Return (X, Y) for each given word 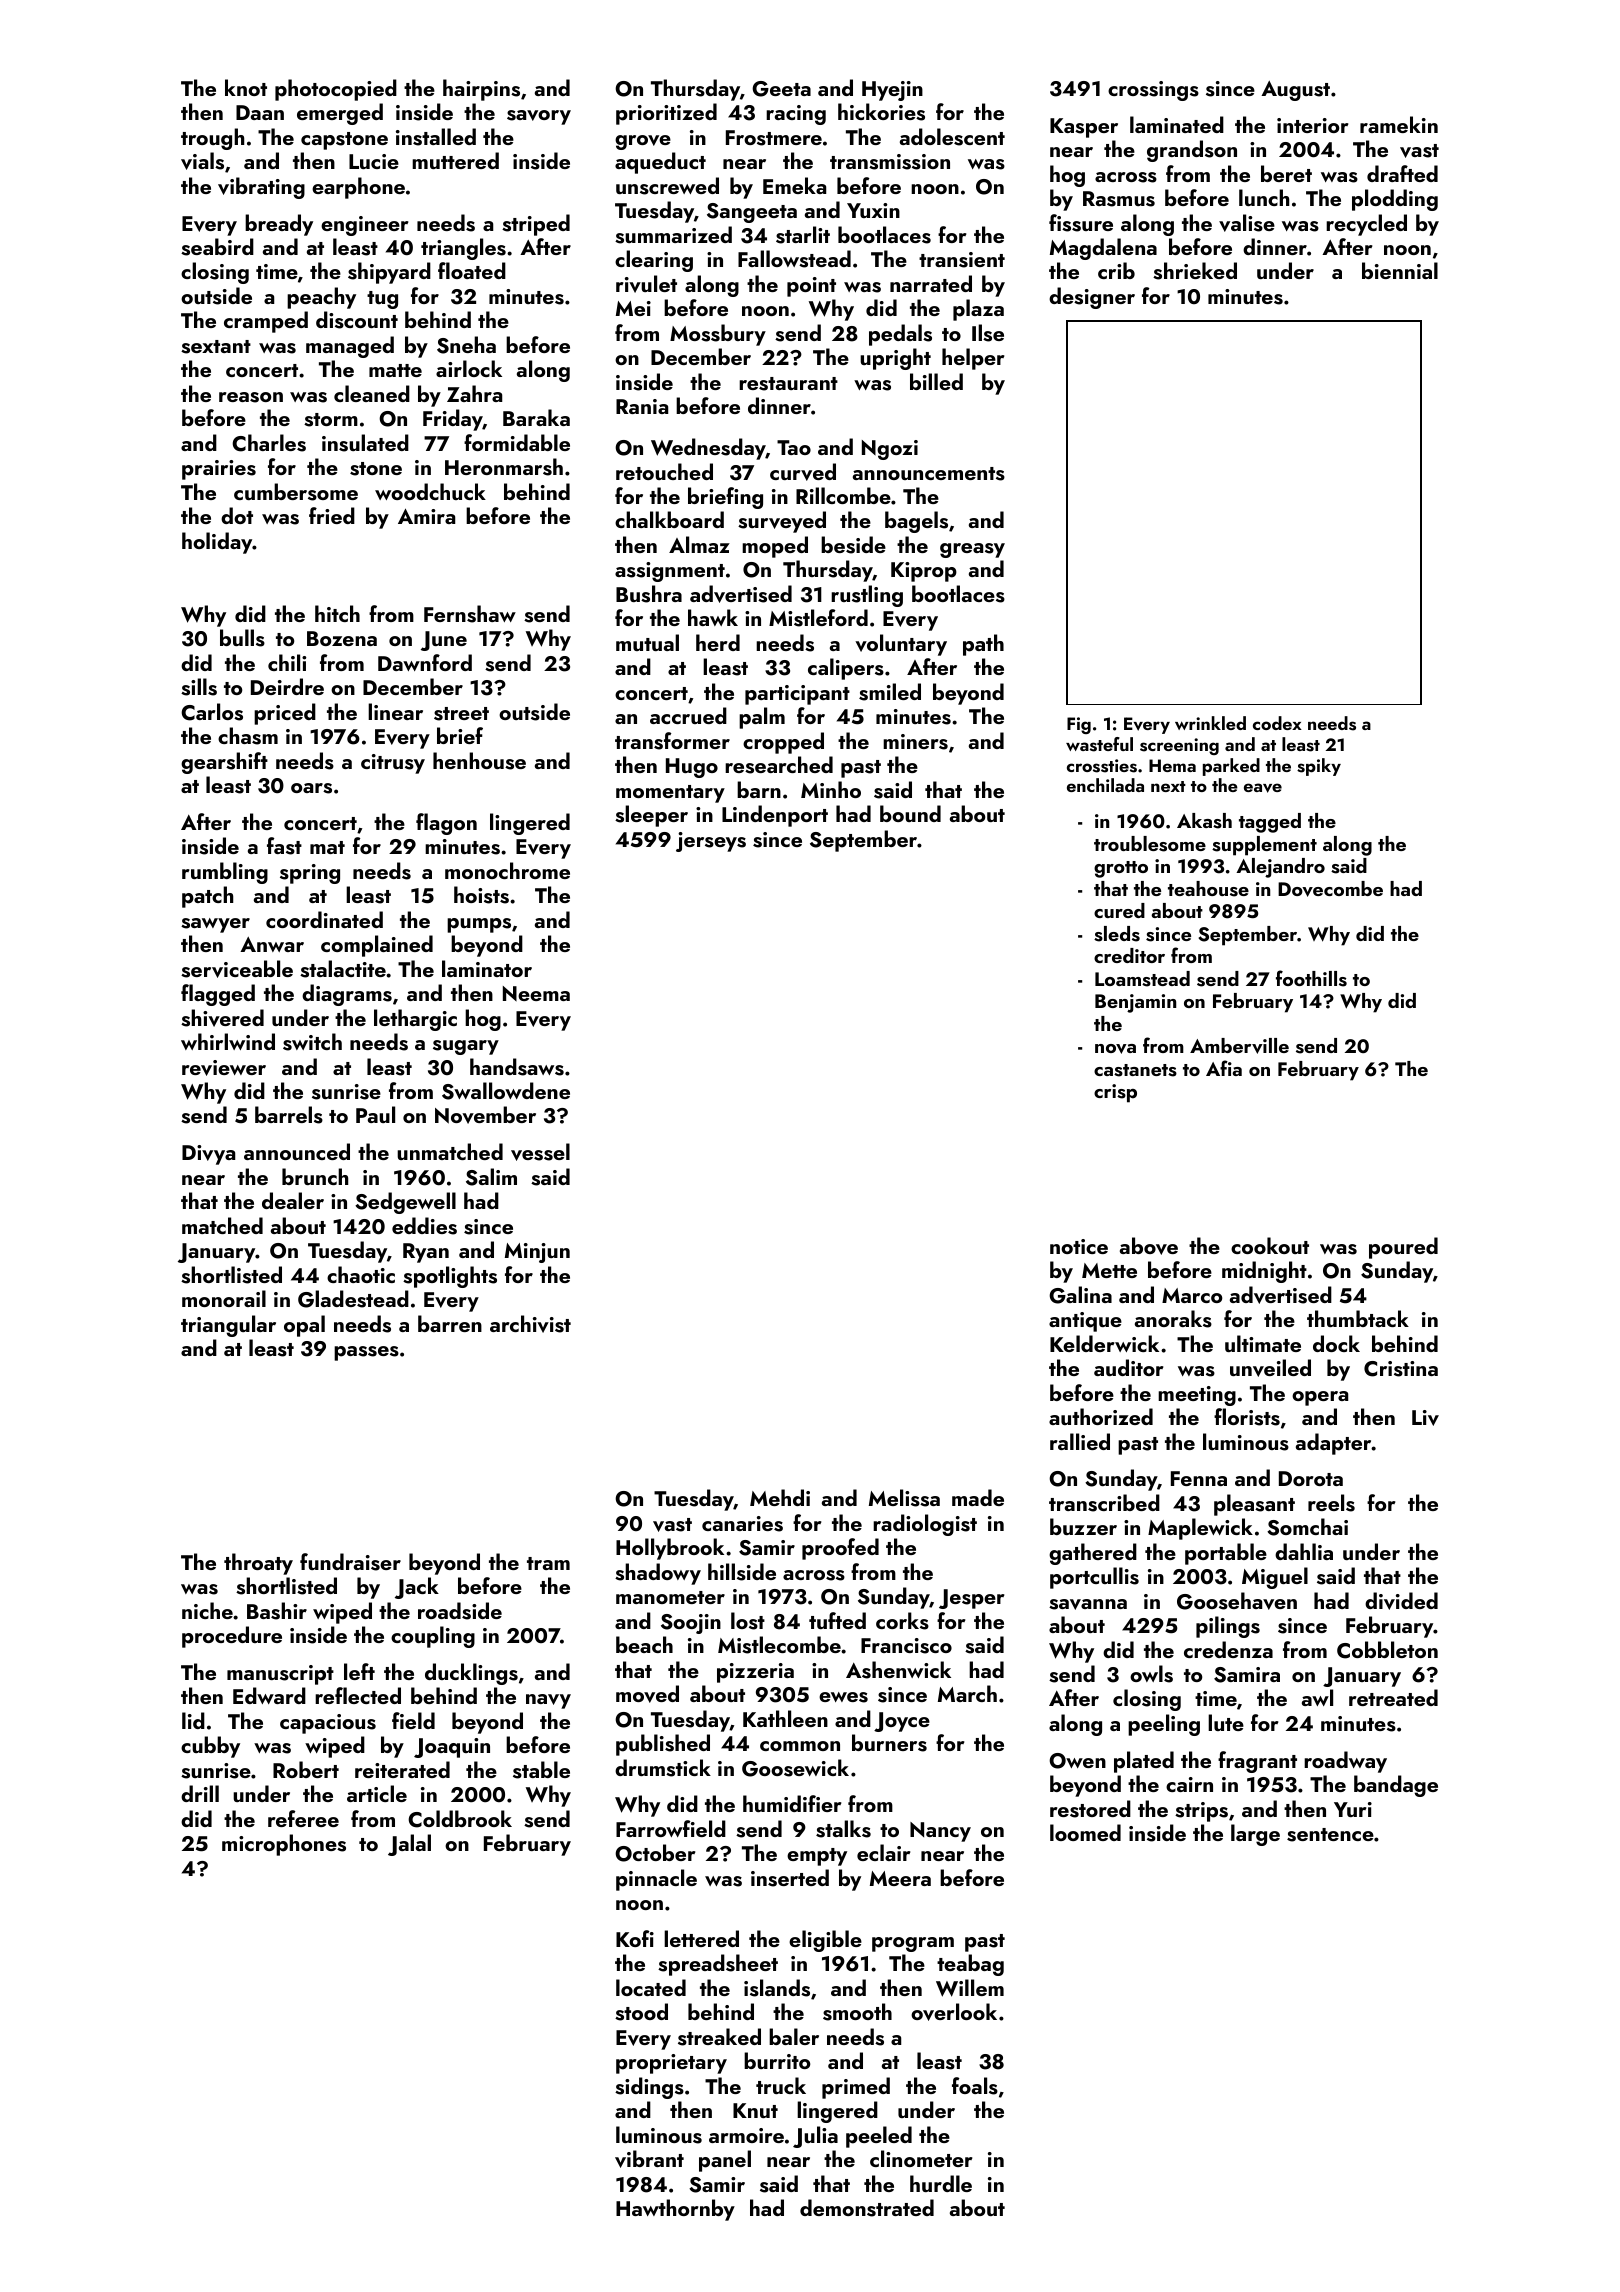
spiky (1319, 767)
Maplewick (1200, 1529)
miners (915, 742)
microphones (284, 1845)
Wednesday (708, 449)
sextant (216, 347)
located (651, 1987)
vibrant (649, 2159)
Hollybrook (670, 1549)
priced (285, 714)
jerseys (711, 842)
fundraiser (350, 1562)
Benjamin (1135, 1003)
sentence (1330, 1835)
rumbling (225, 873)
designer (1092, 298)
